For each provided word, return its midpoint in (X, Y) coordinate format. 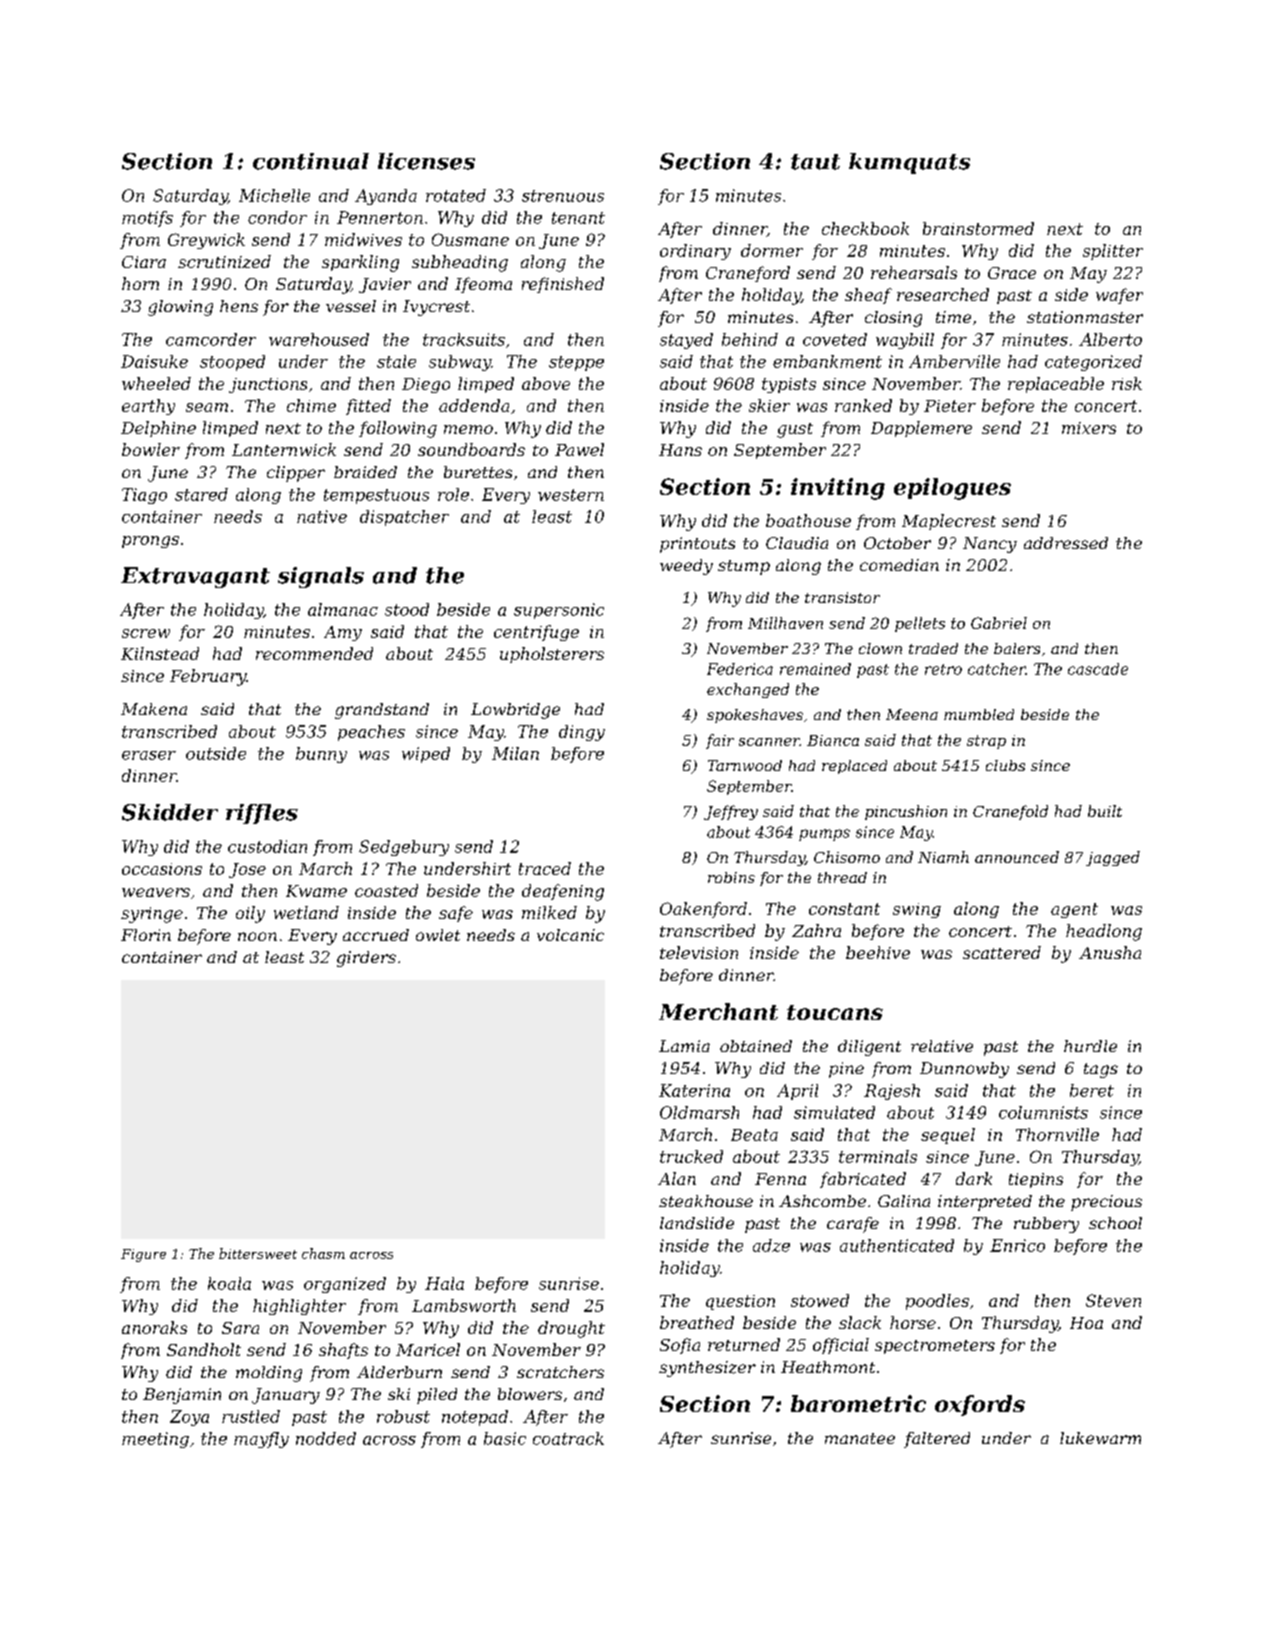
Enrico (1017, 1245)
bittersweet (258, 1253)
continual (311, 161)
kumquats (909, 163)
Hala (444, 1283)
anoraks (154, 1327)
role (453, 494)
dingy (582, 733)
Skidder (170, 812)
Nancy (990, 545)
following (398, 429)
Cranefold (1010, 812)
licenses (426, 161)
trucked (691, 1156)
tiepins (1036, 1180)
